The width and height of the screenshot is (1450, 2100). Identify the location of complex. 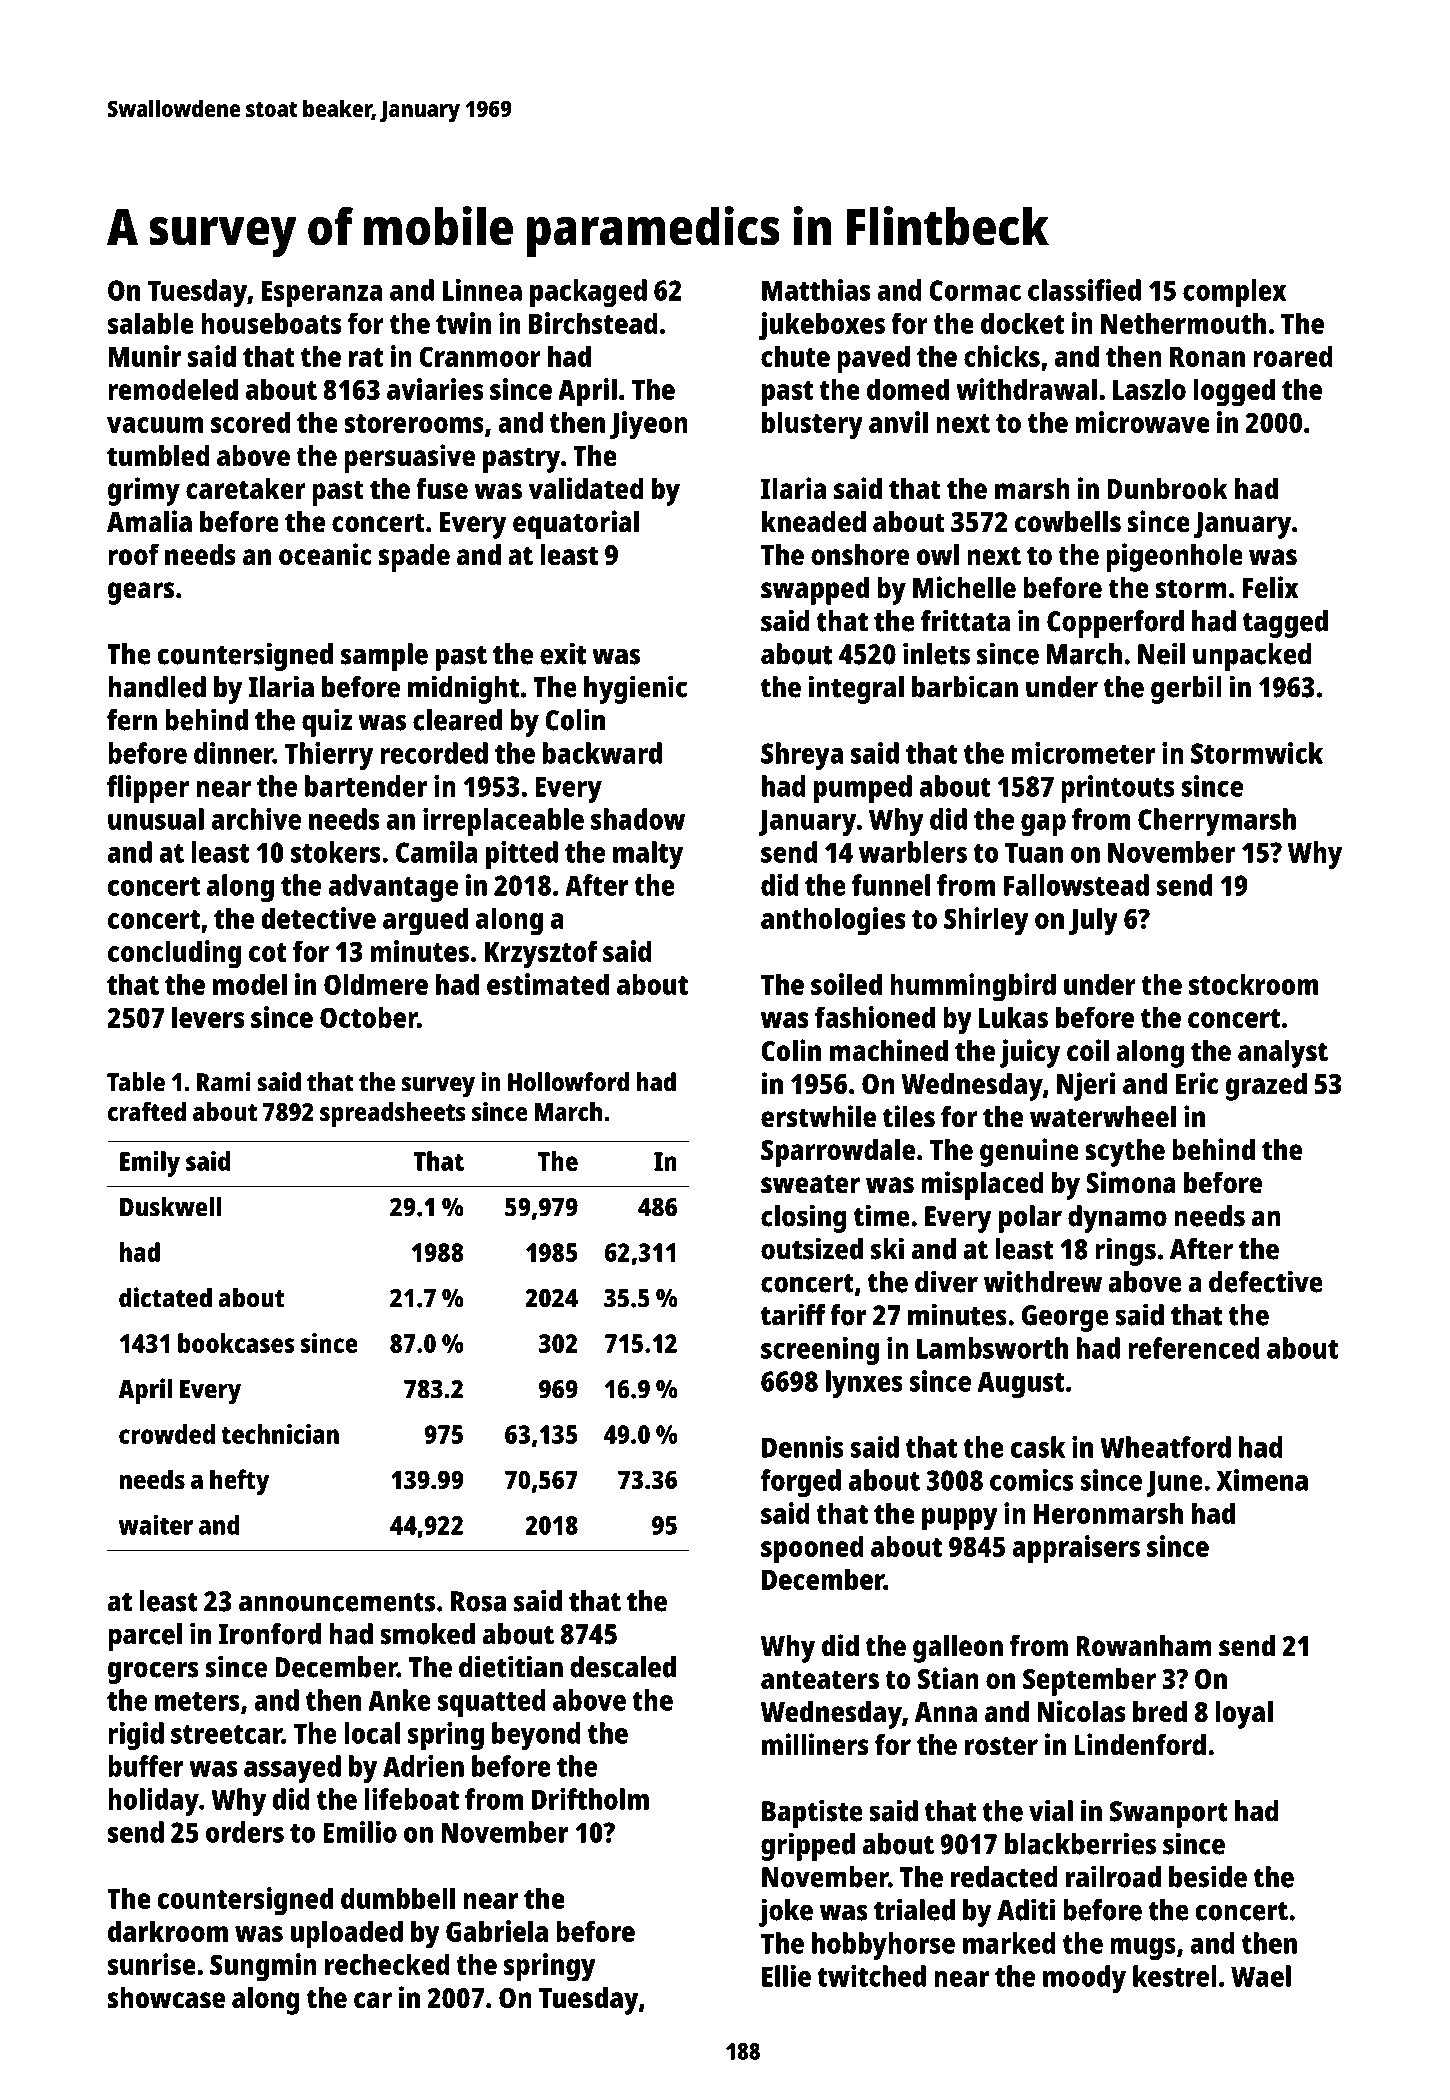
(1234, 293).
